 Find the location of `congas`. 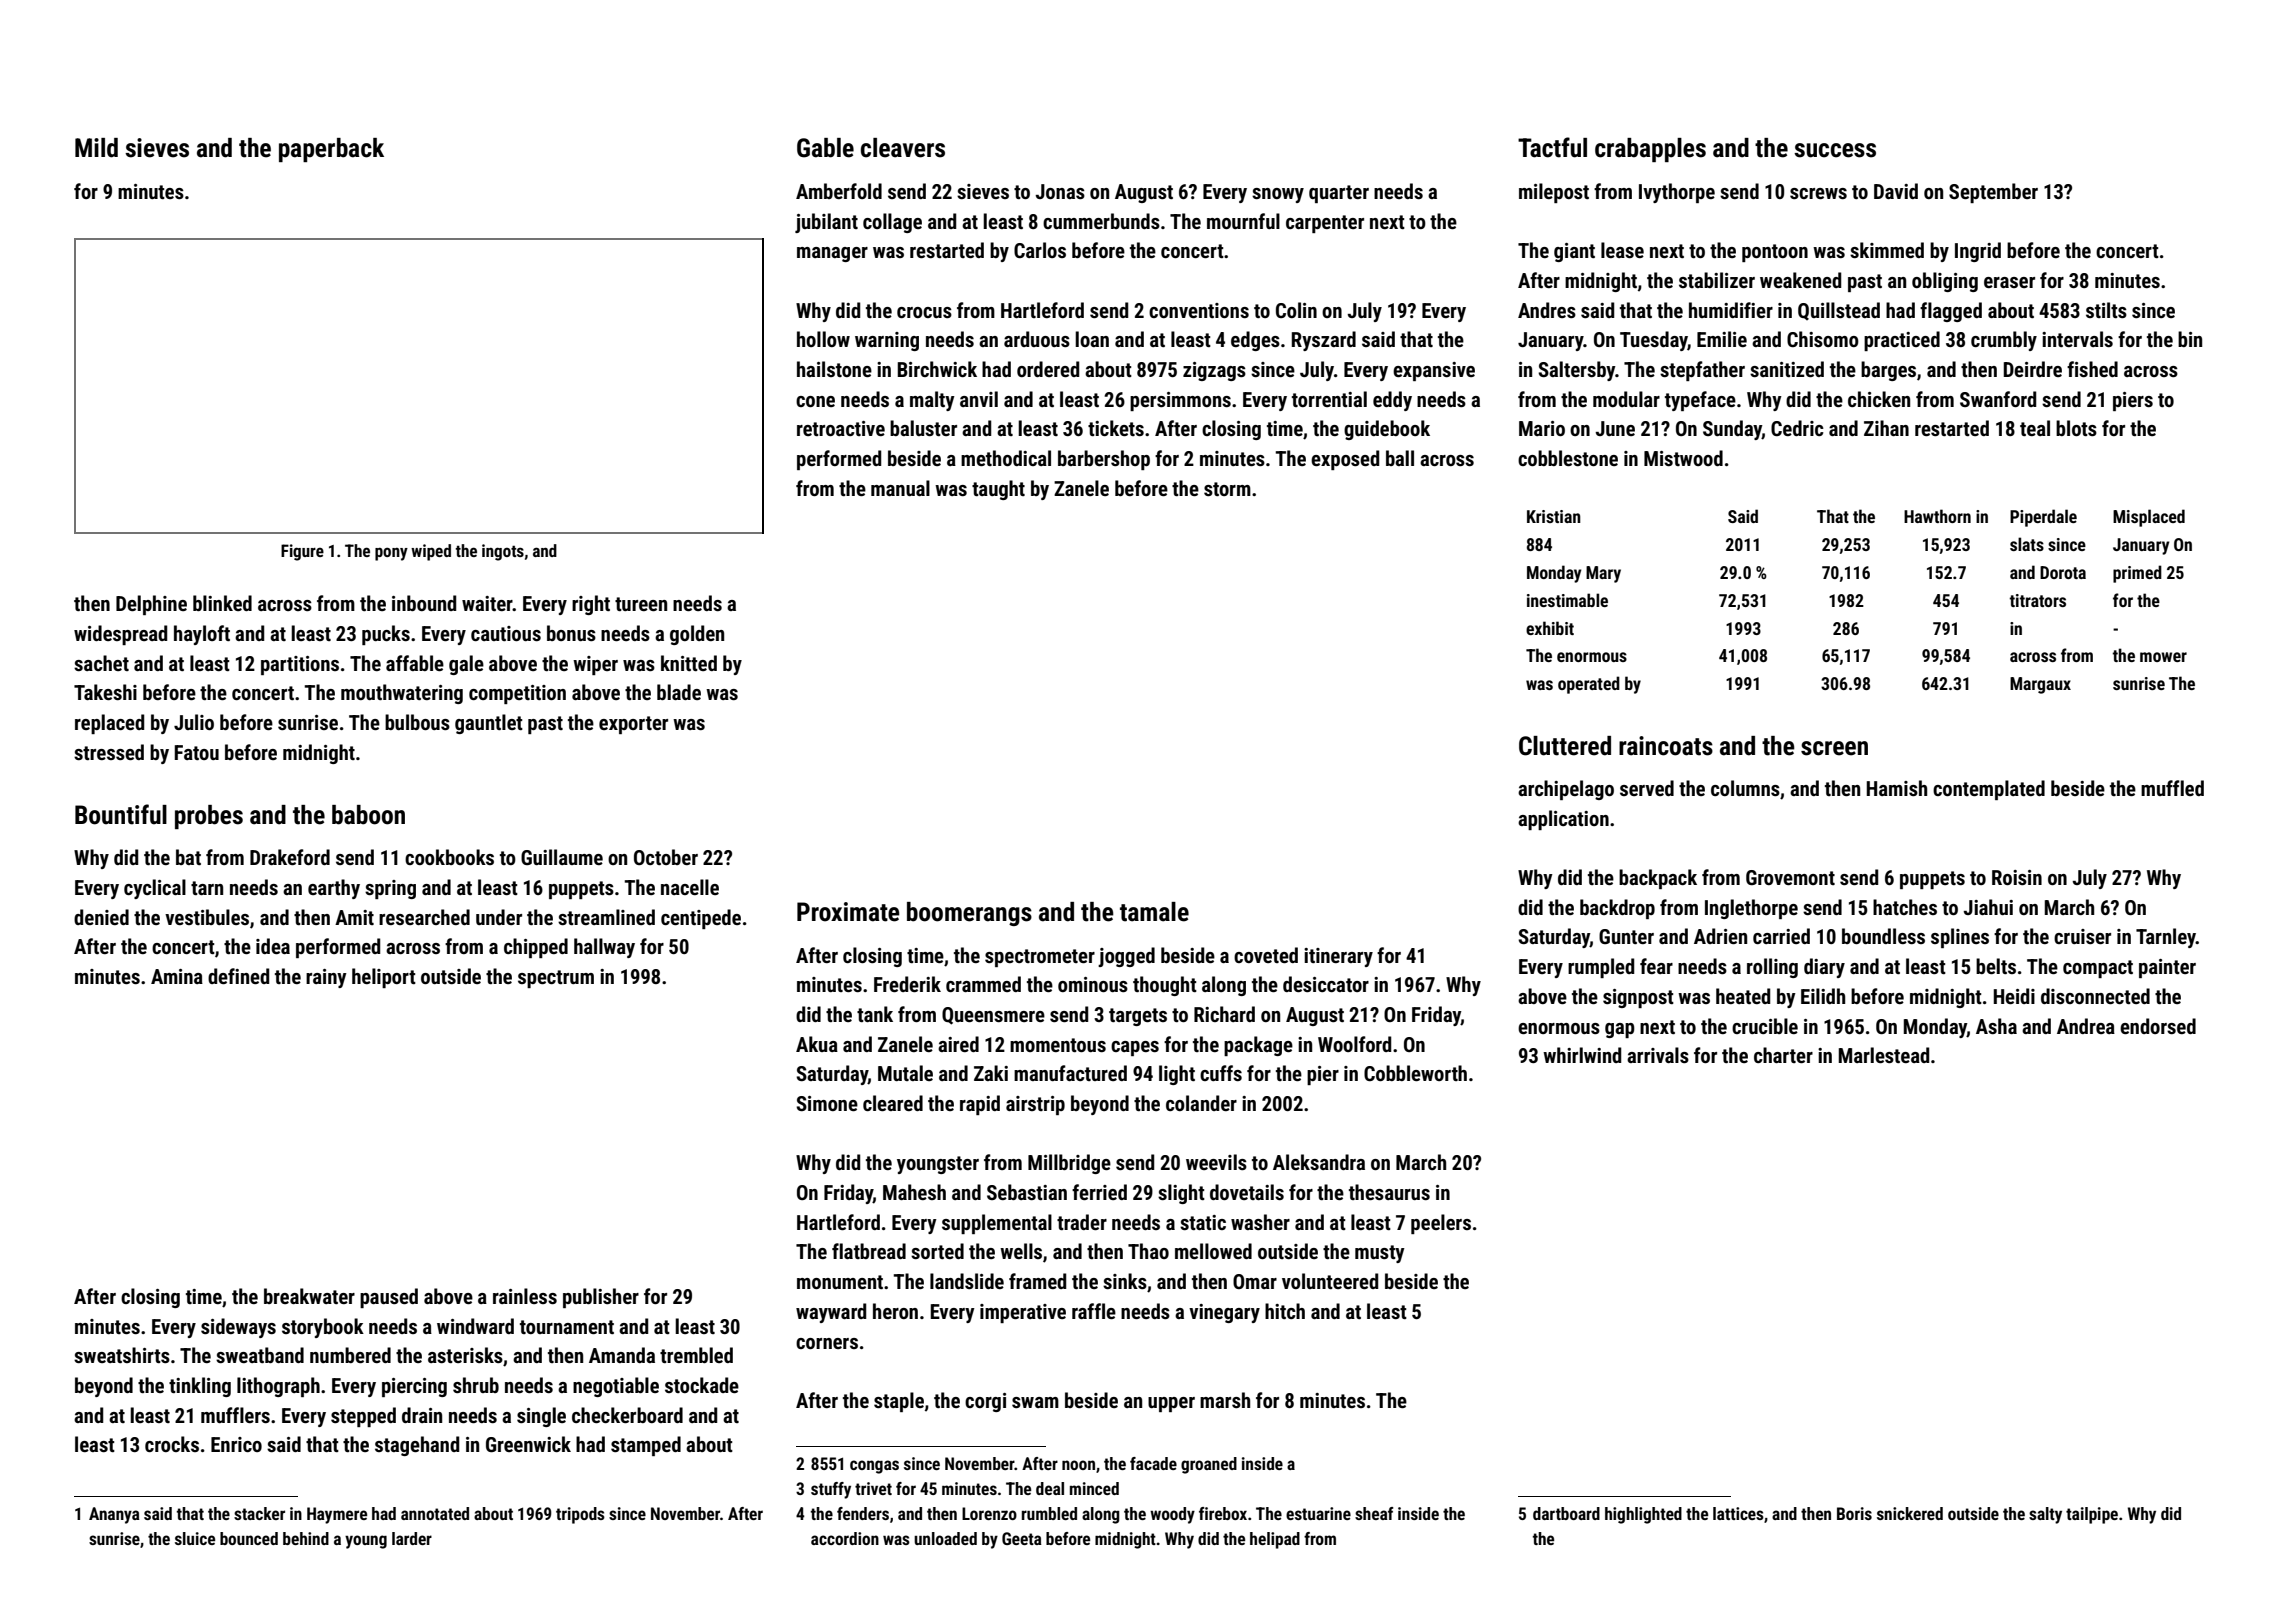

congas is located at coordinates (874, 1467).
